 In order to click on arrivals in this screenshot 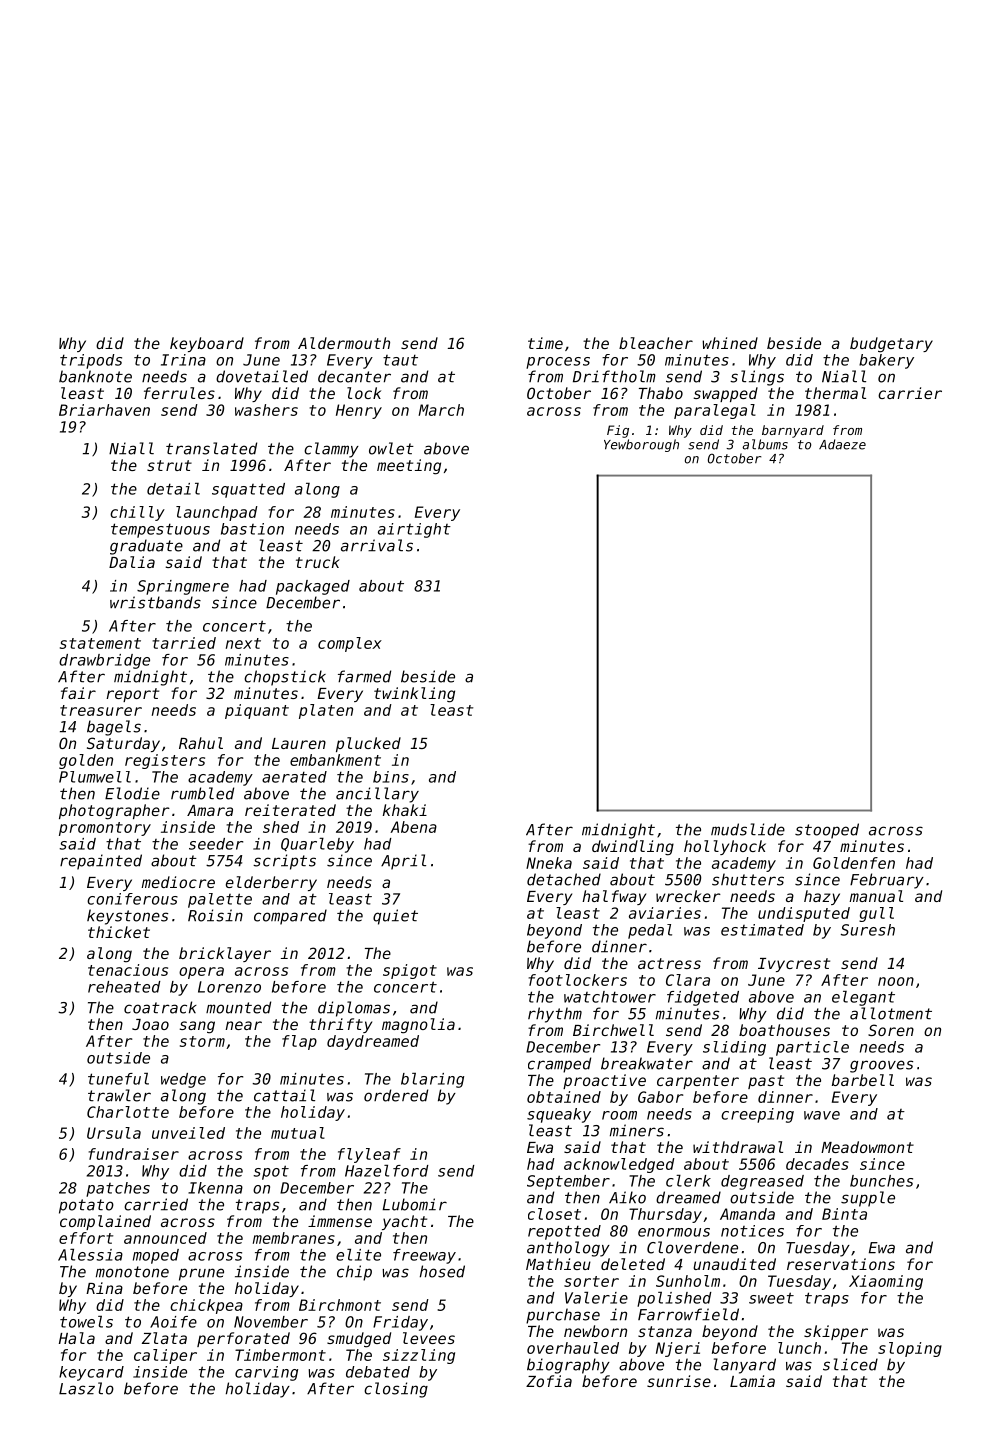, I will do `click(377, 545)`.
